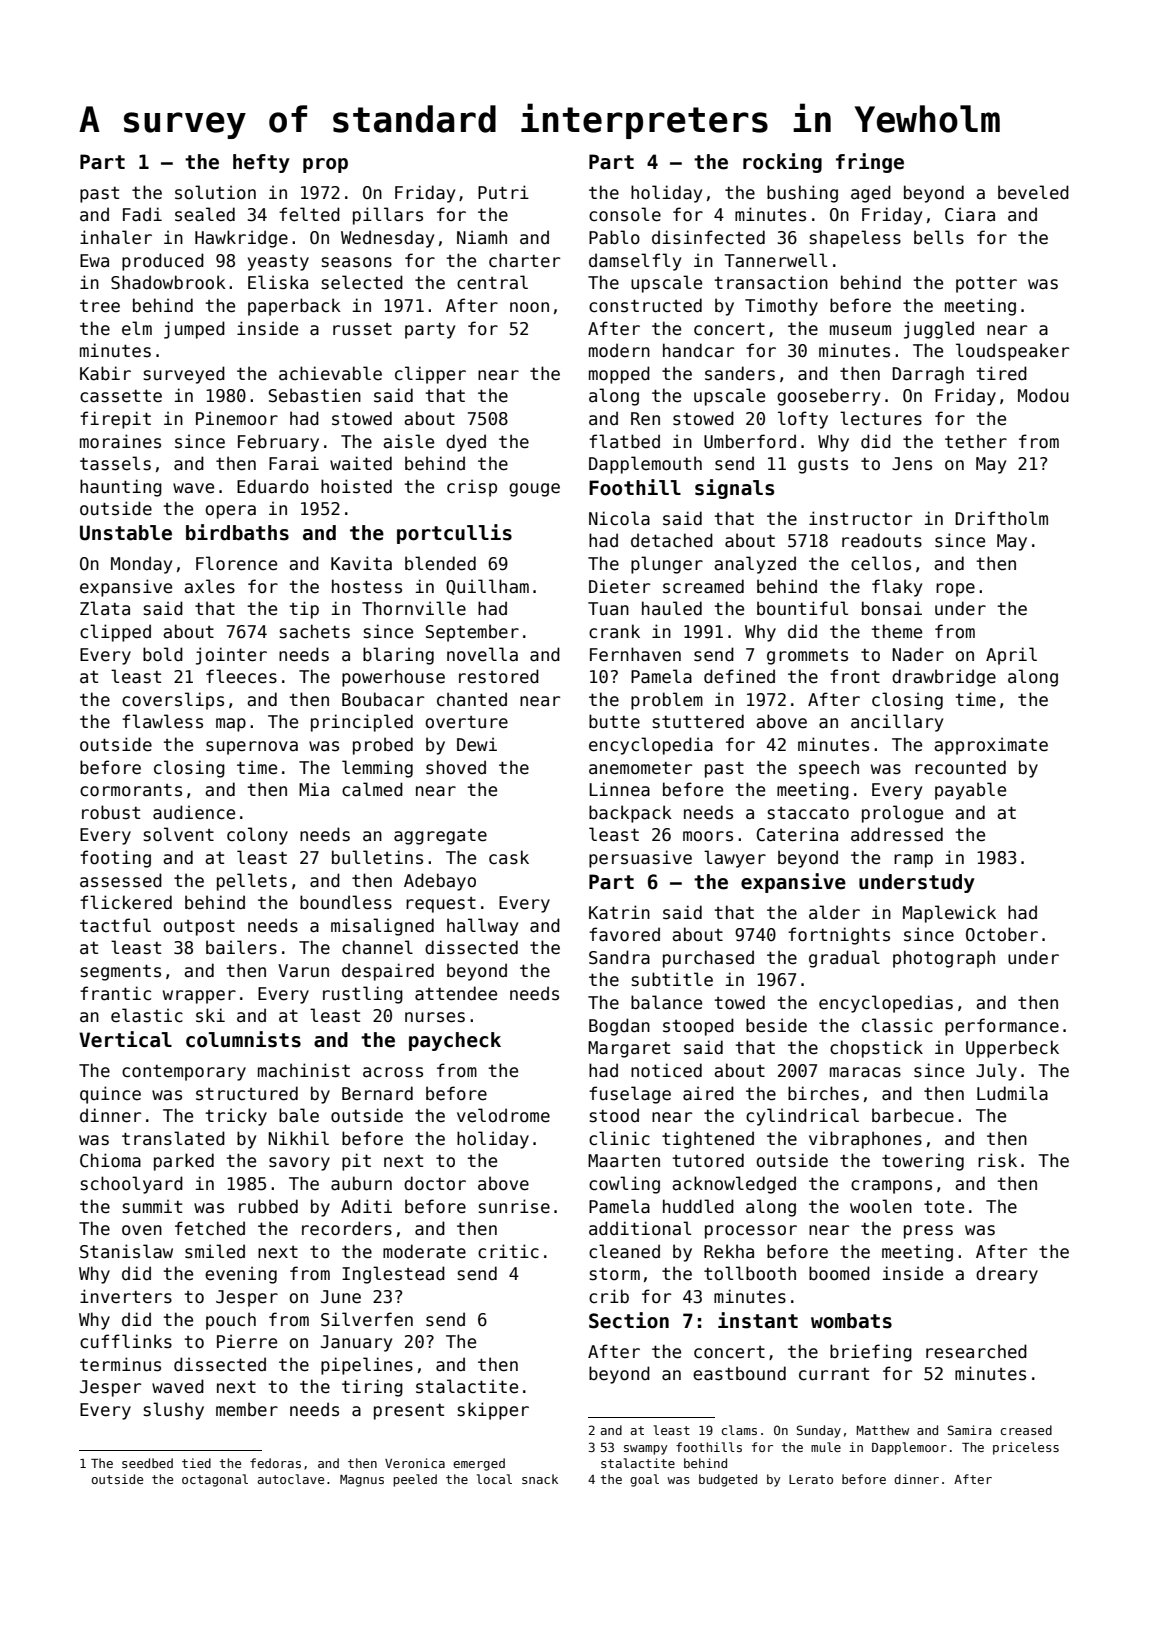  I want to click on yeasty, so click(278, 263).
